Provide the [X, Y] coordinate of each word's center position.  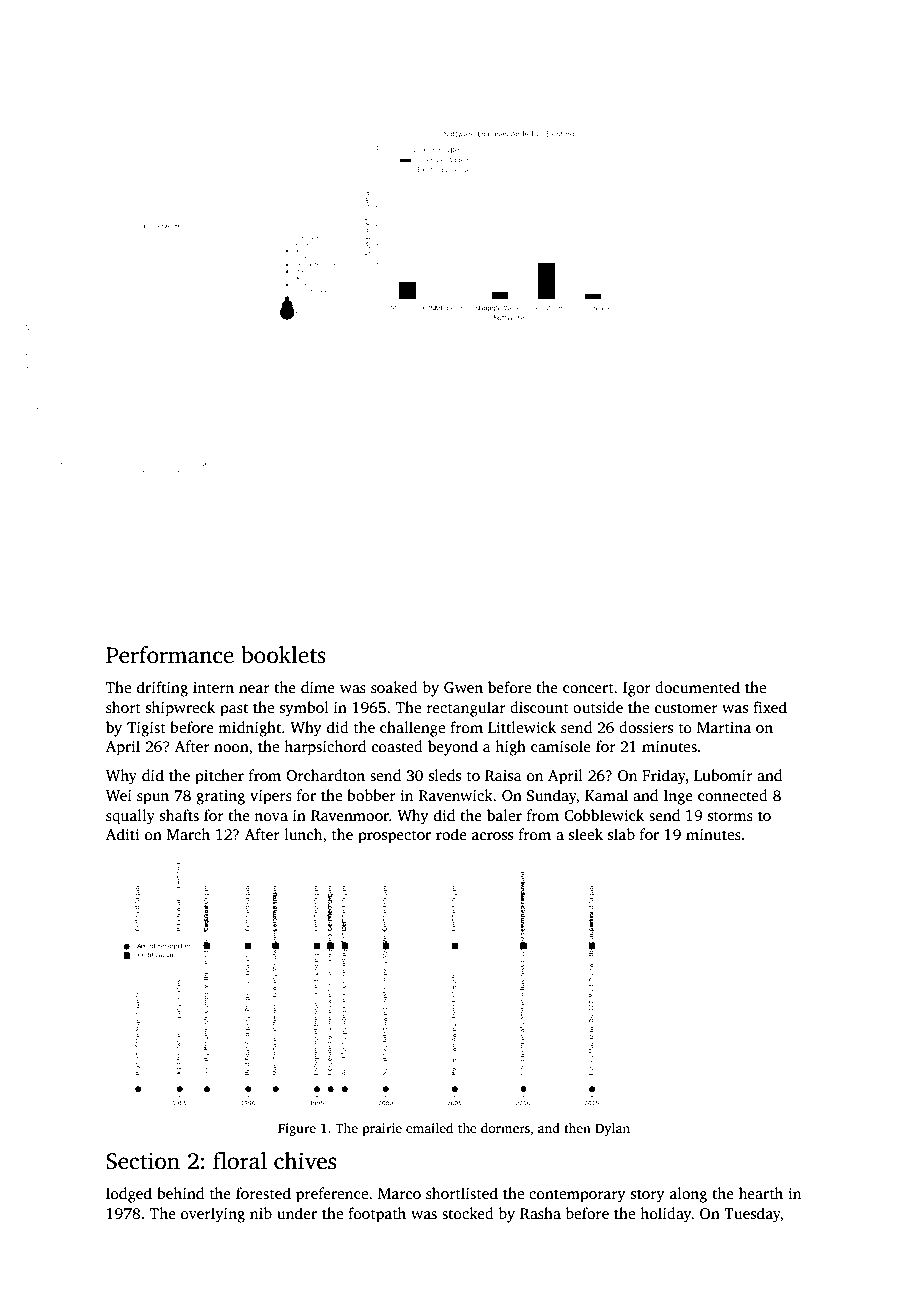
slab [621, 834]
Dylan [612, 1129]
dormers [505, 1128]
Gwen [463, 687]
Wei [119, 795]
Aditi [122, 834]
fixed [770, 707]
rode [451, 834]
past [234, 710]
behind [180, 1193]
